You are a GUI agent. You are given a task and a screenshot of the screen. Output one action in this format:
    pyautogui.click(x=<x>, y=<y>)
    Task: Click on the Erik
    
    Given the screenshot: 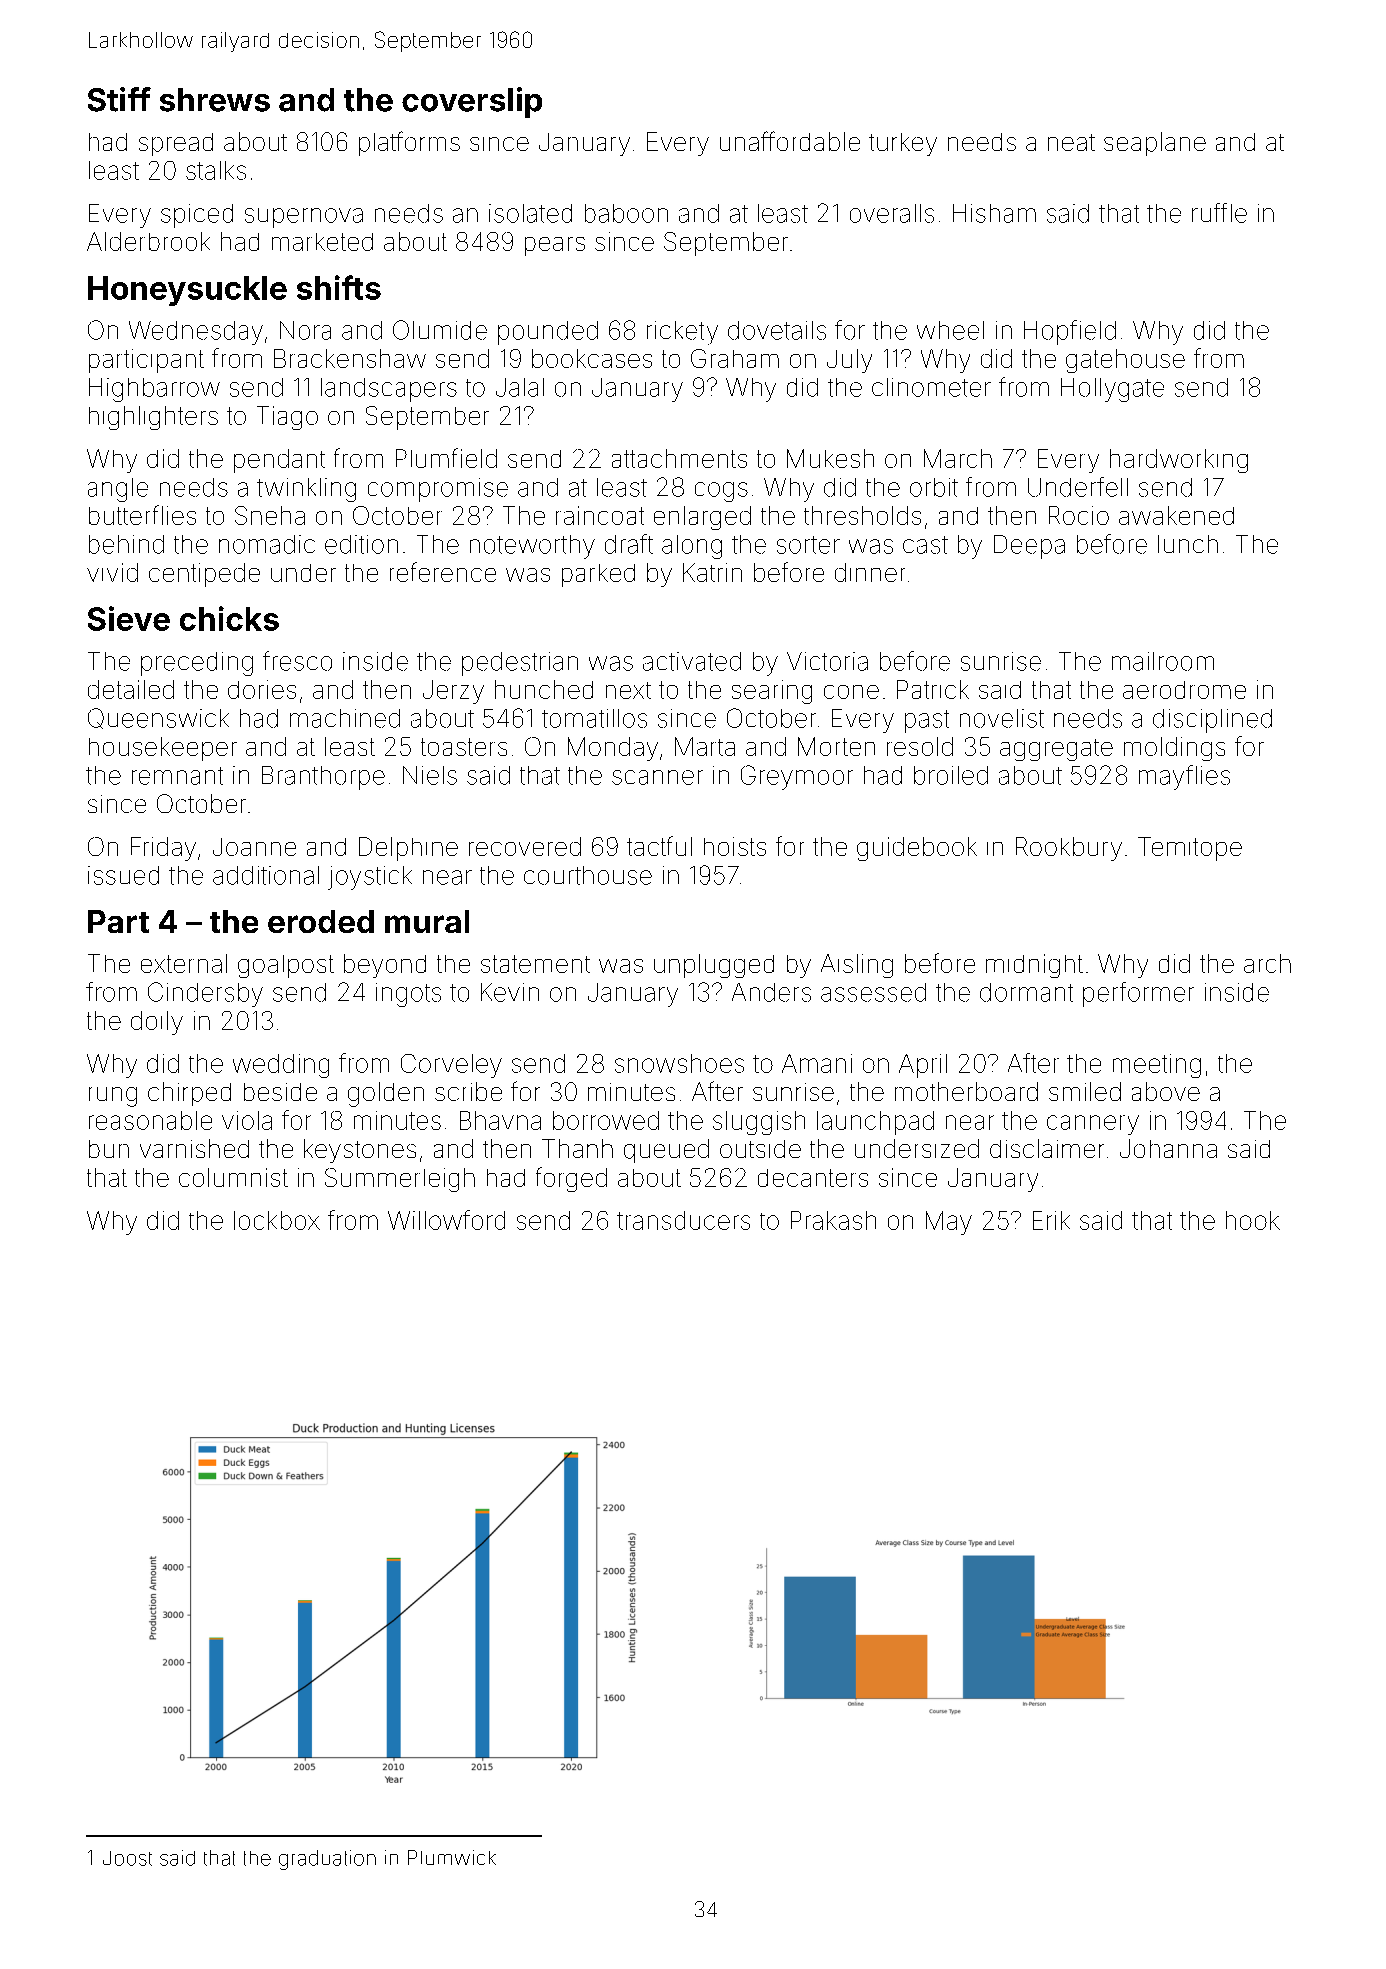 What is the action you would take?
    pyautogui.click(x=1051, y=1220)
